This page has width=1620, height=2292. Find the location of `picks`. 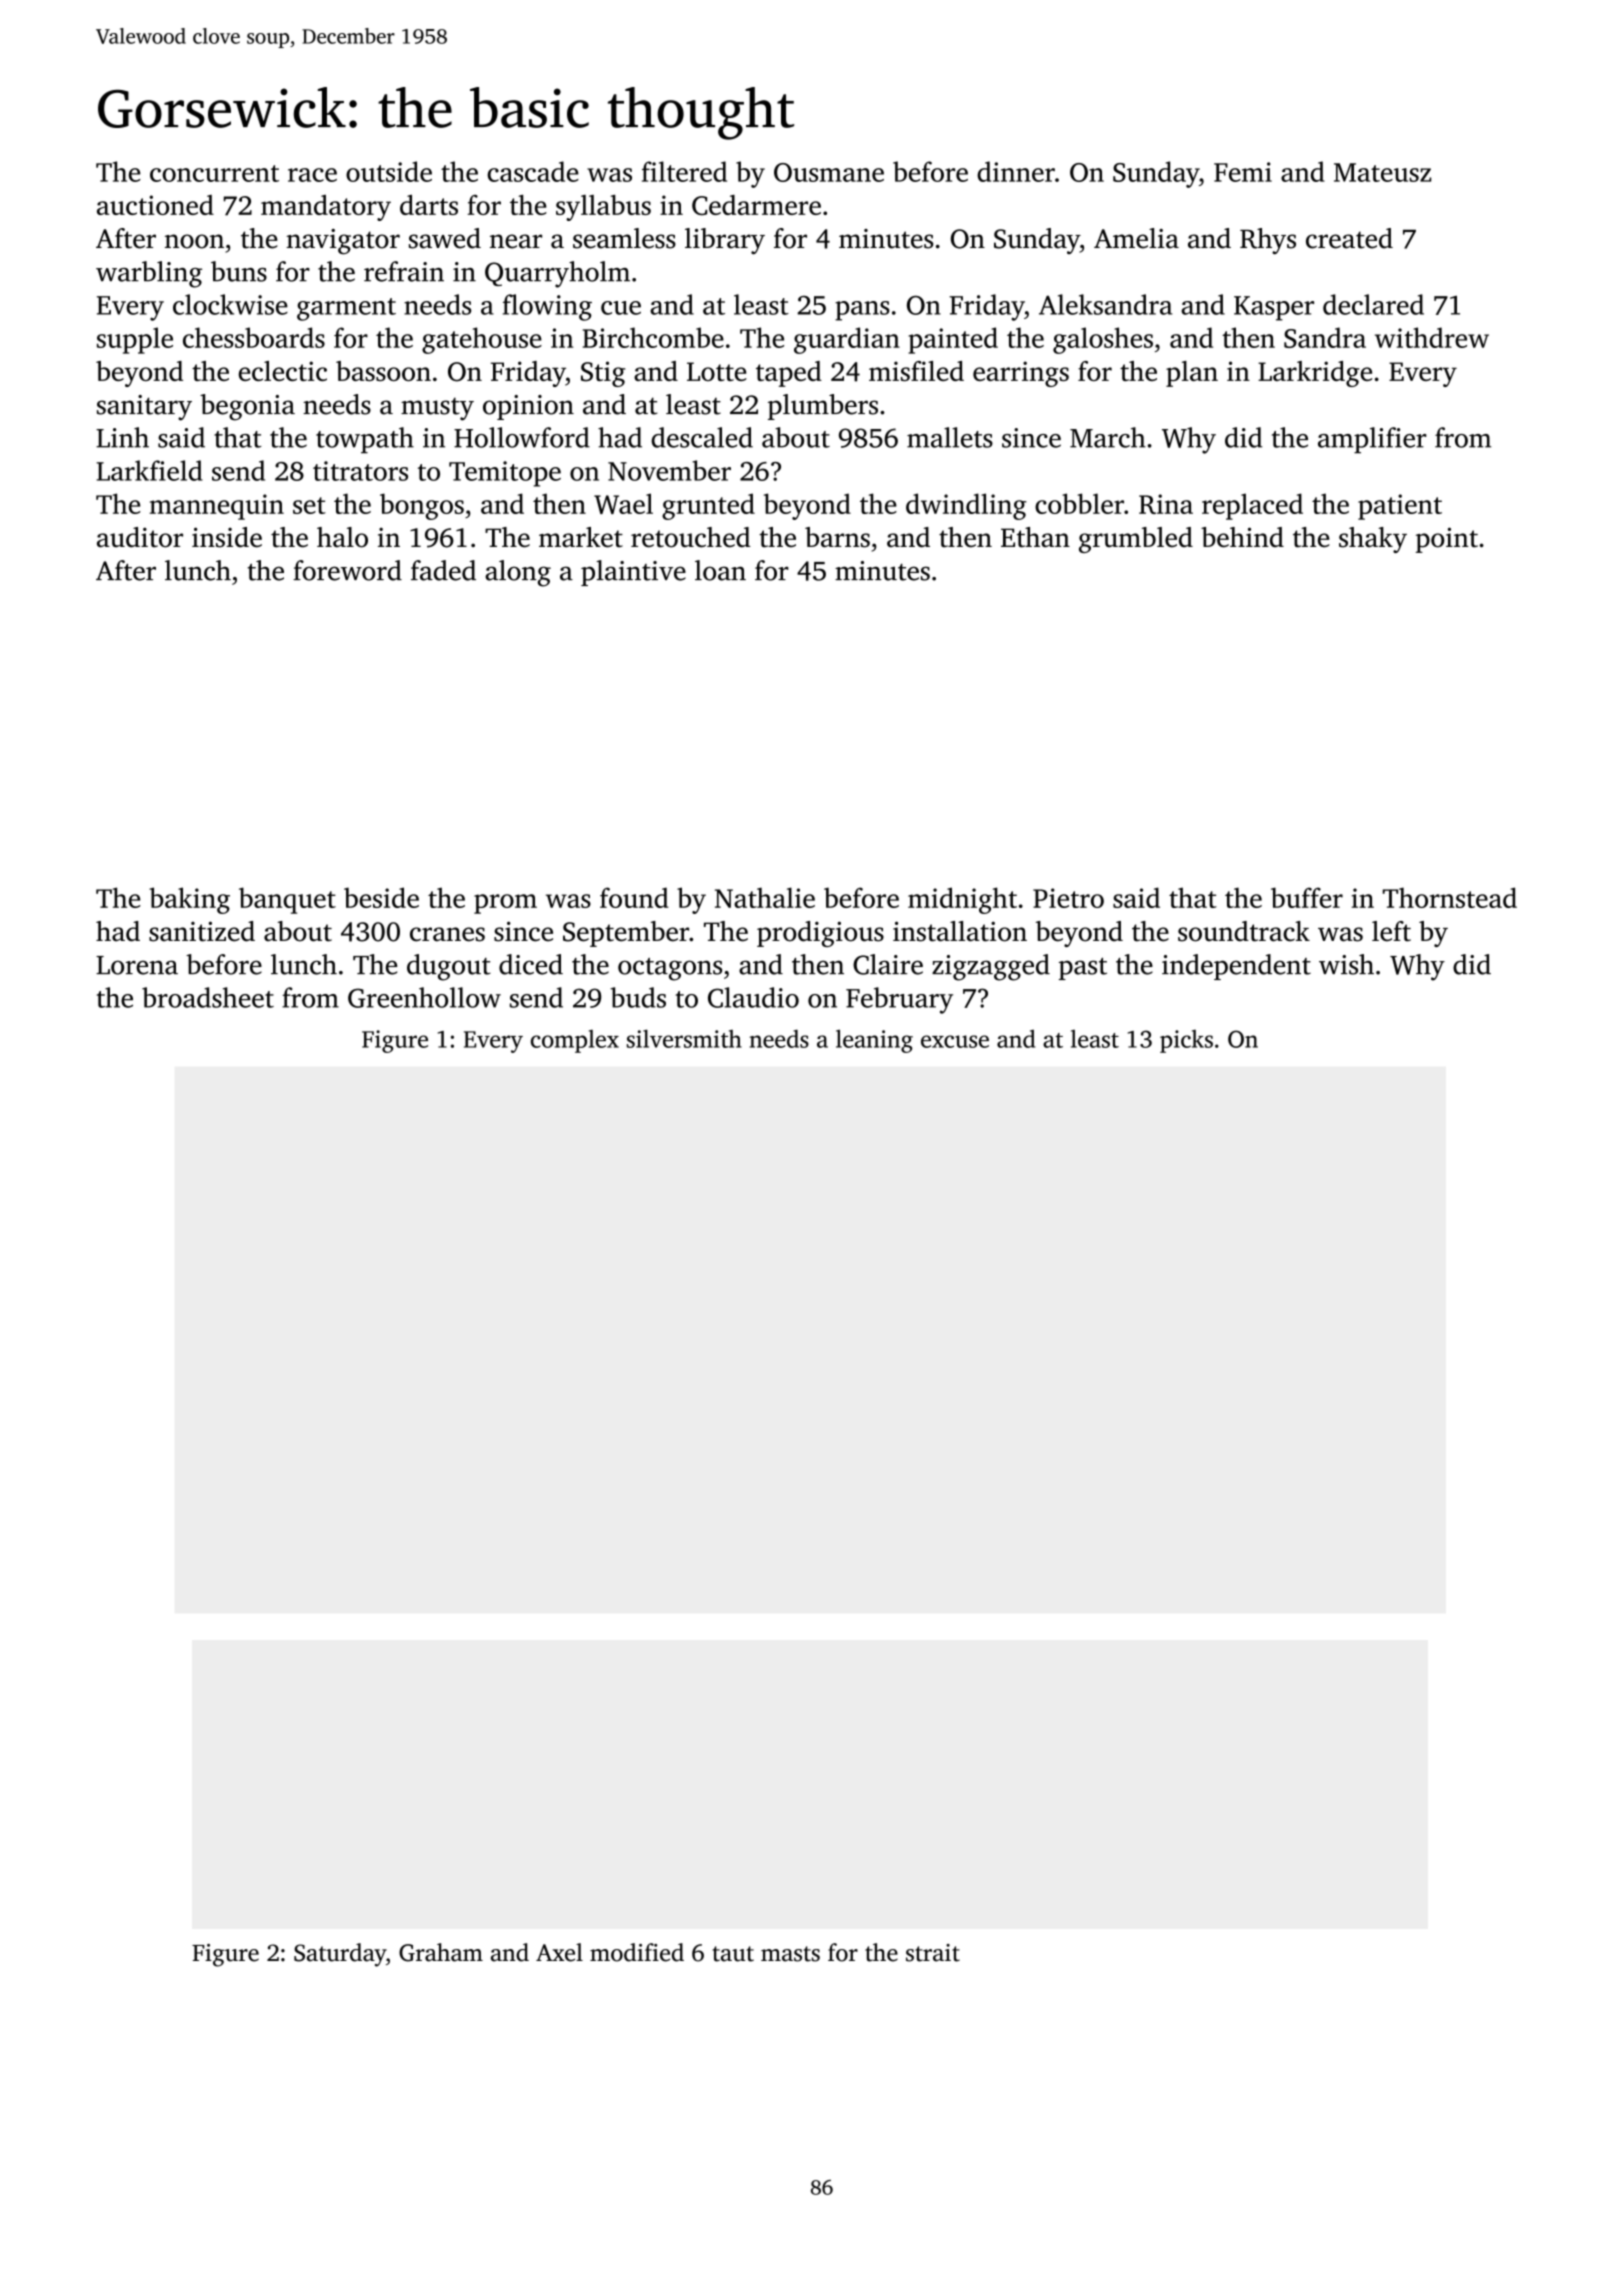

picks is located at coordinates (1186, 1041).
